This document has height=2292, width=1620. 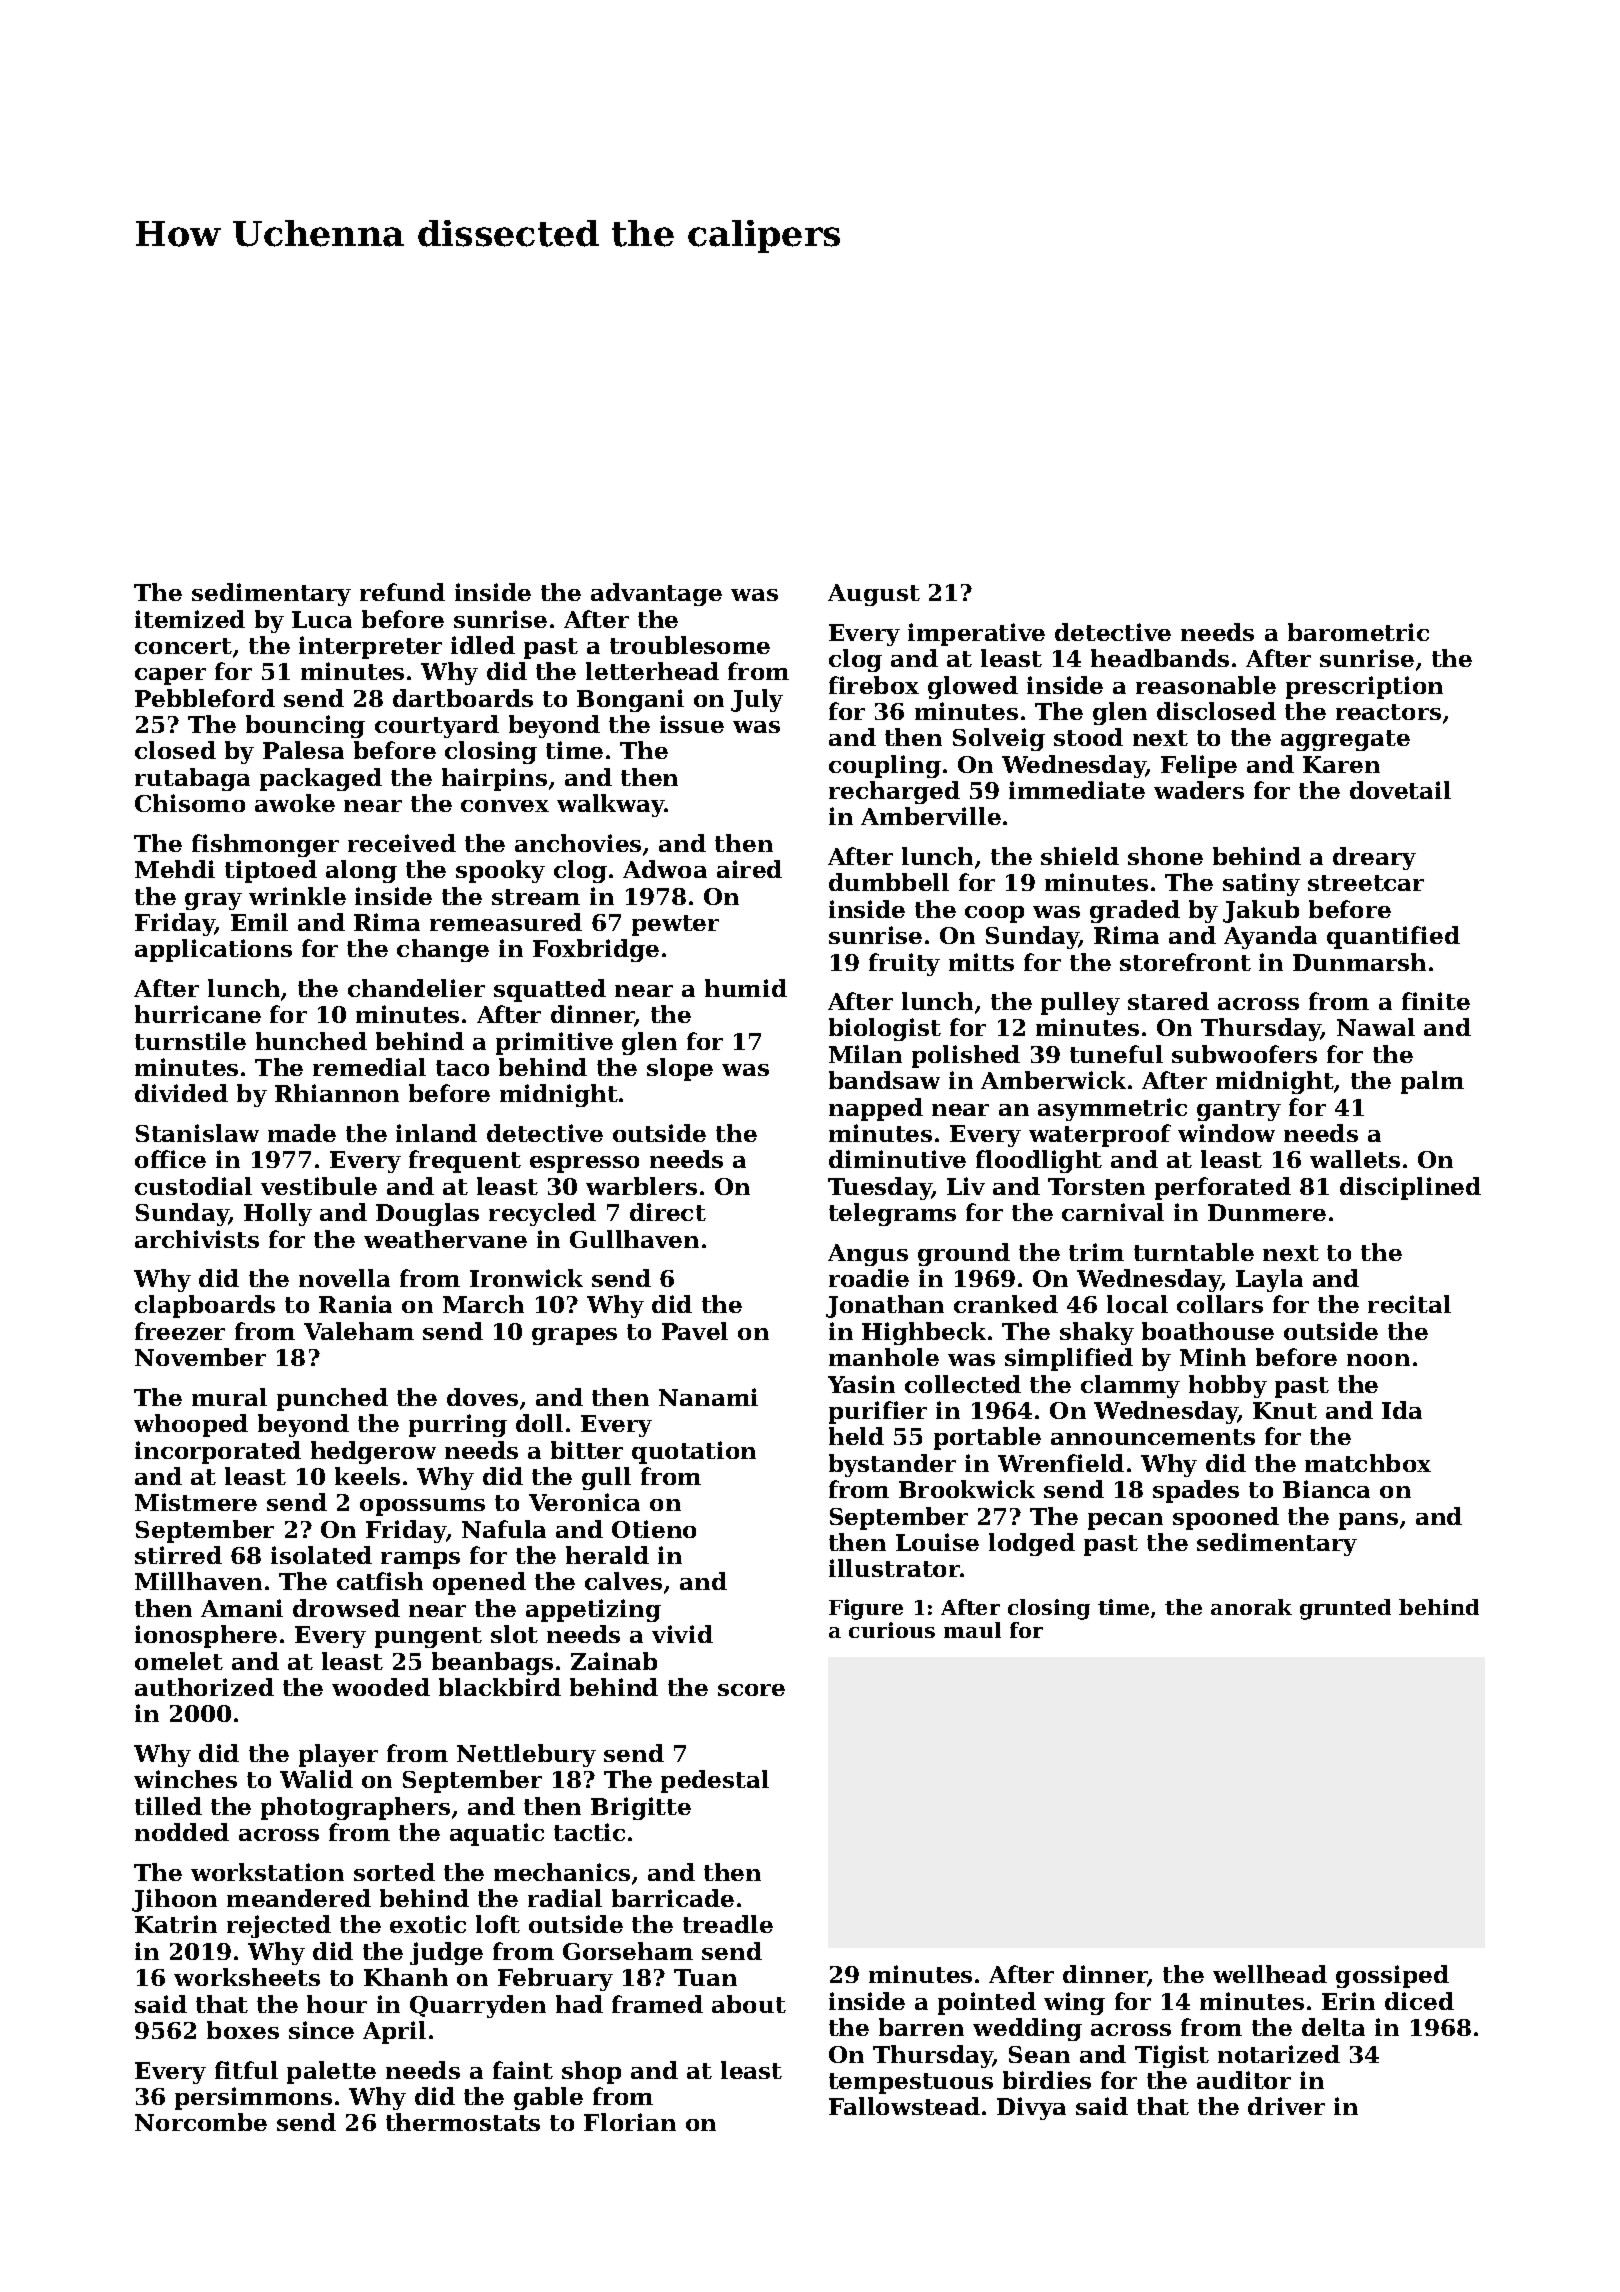 I want to click on refund, so click(x=402, y=592).
